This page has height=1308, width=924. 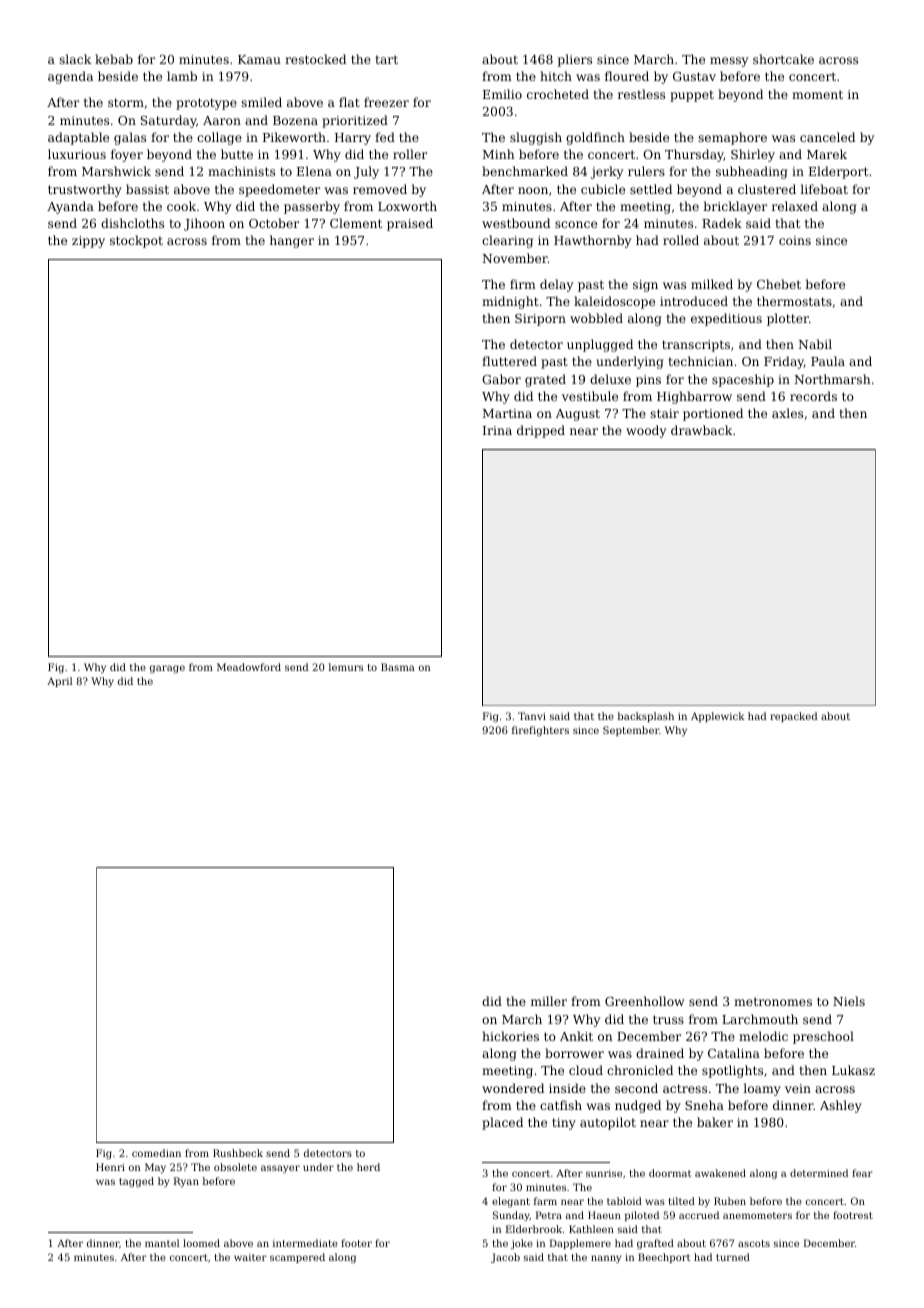 I want to click on tart, so click(x=386, y=59).
